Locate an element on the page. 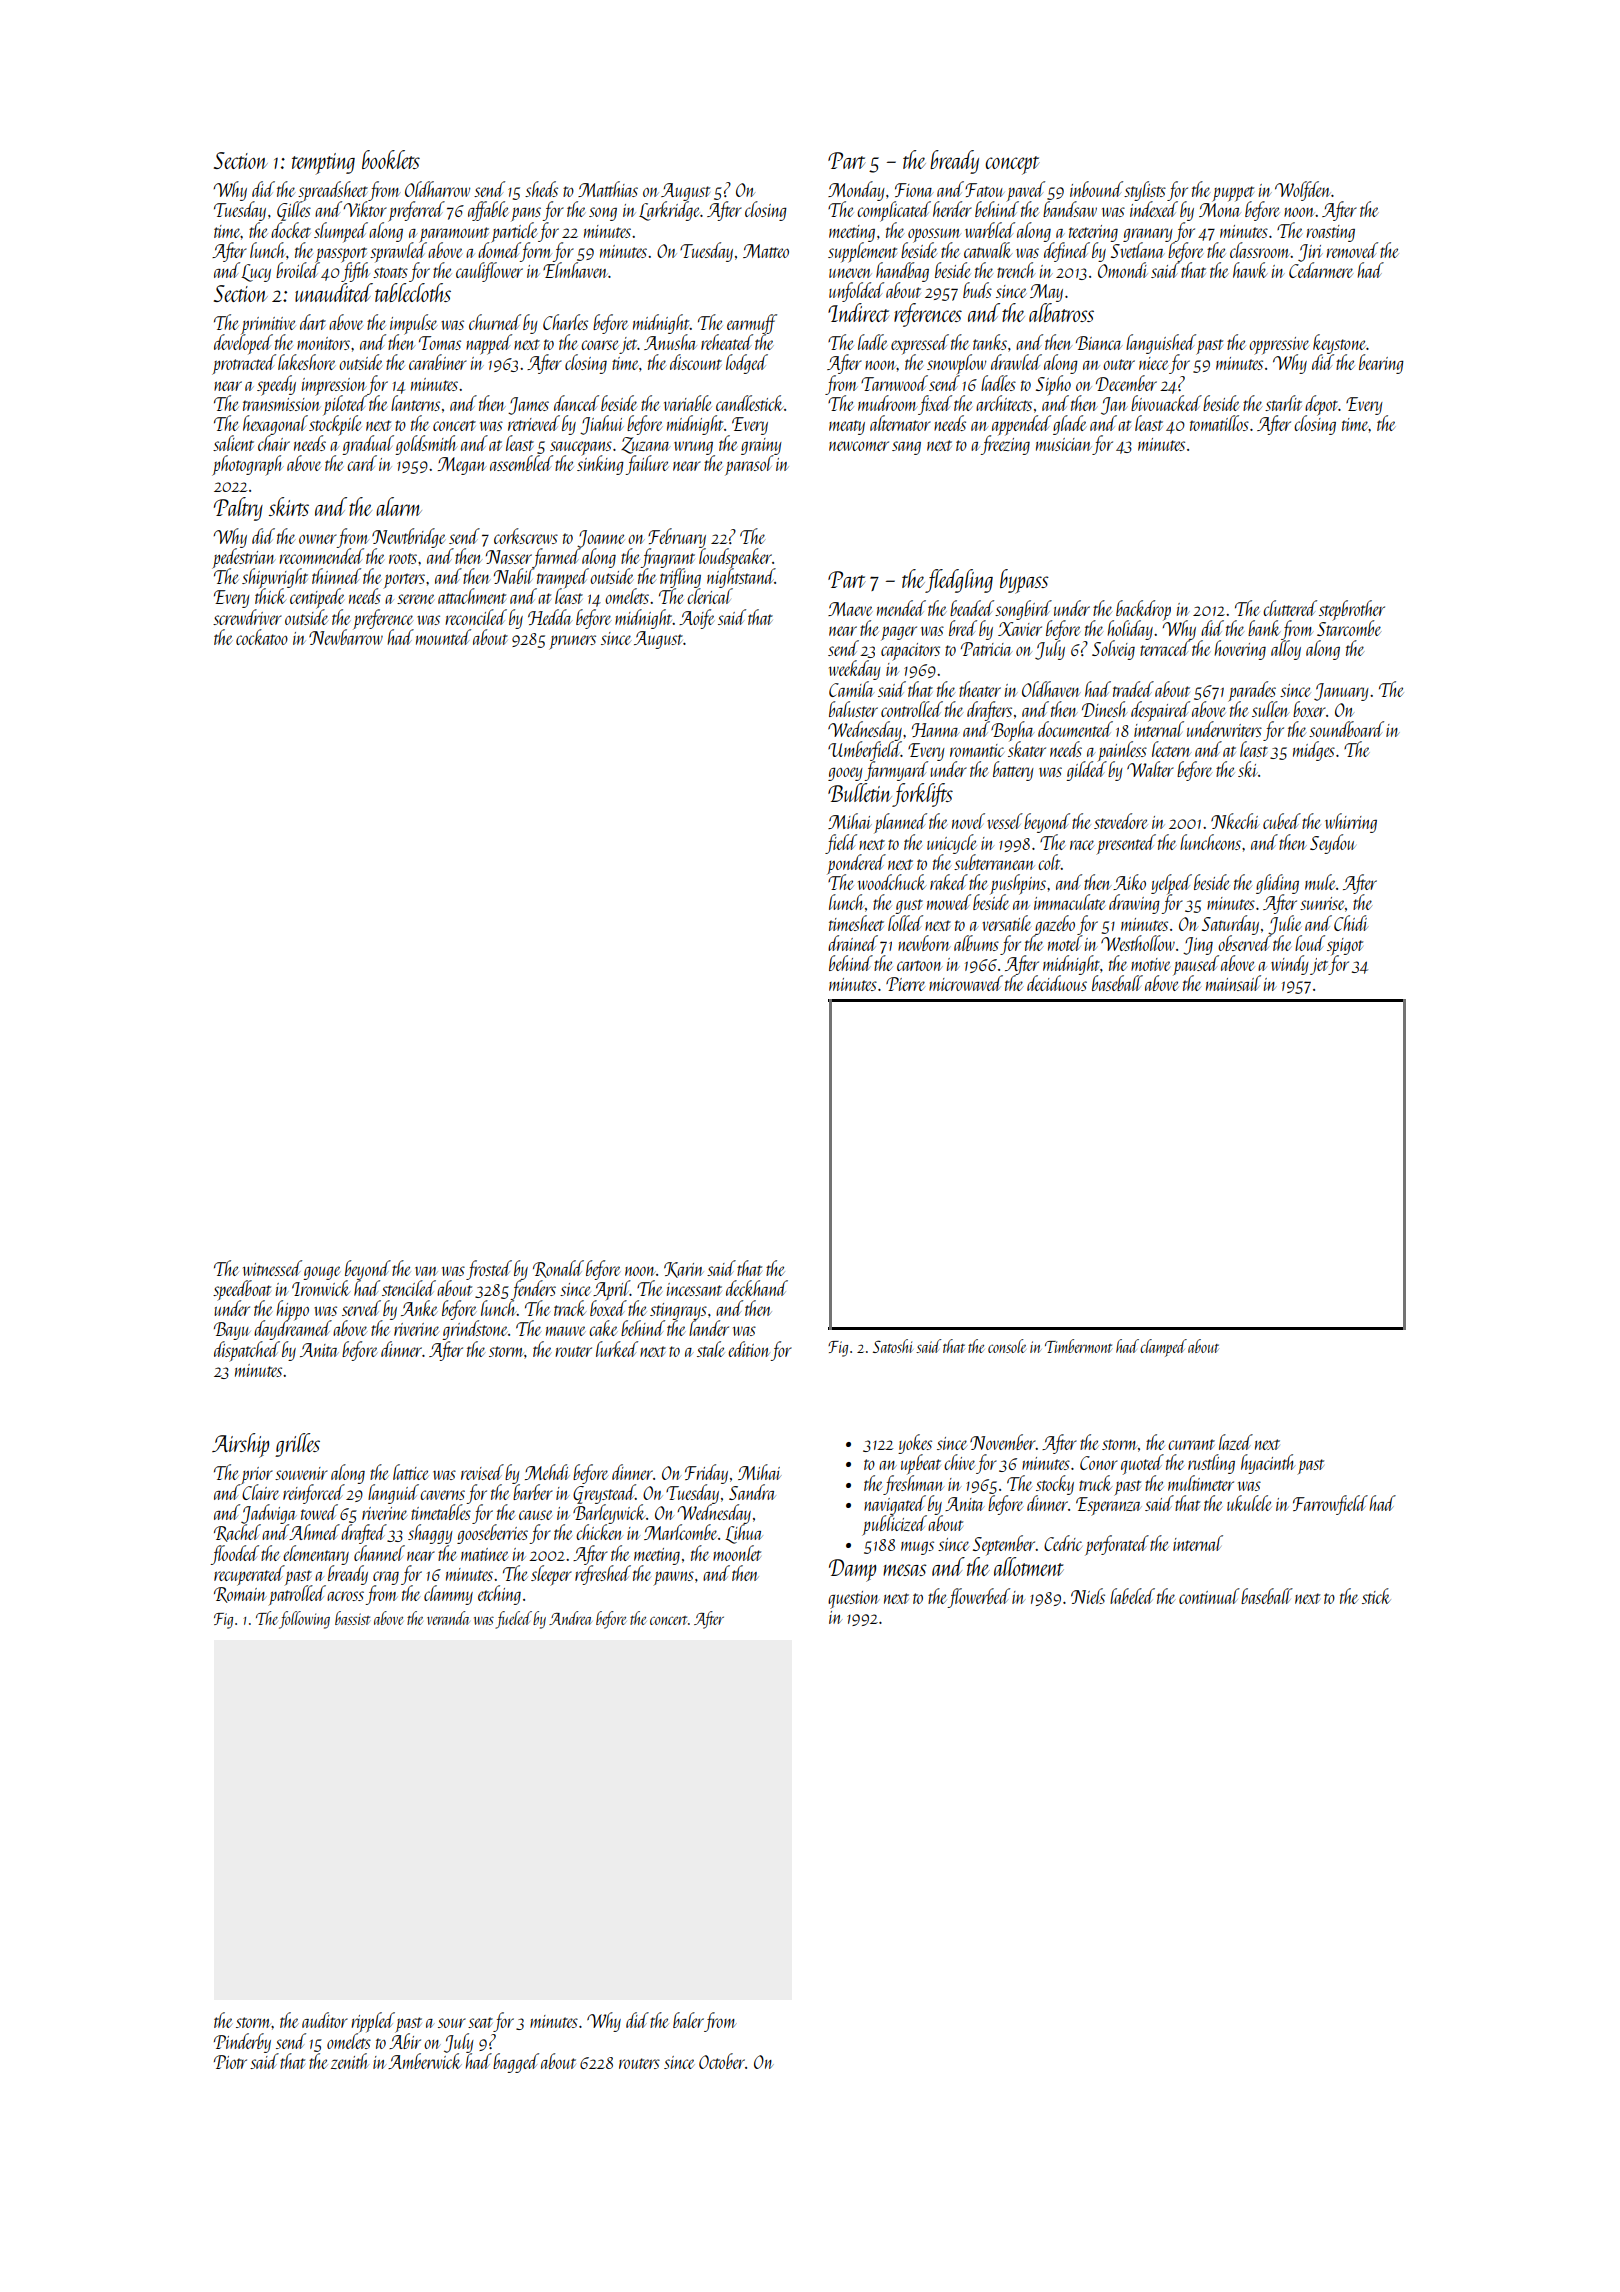 The image size is (1620, 2292). tempting is located at coordinates (323, 164).
